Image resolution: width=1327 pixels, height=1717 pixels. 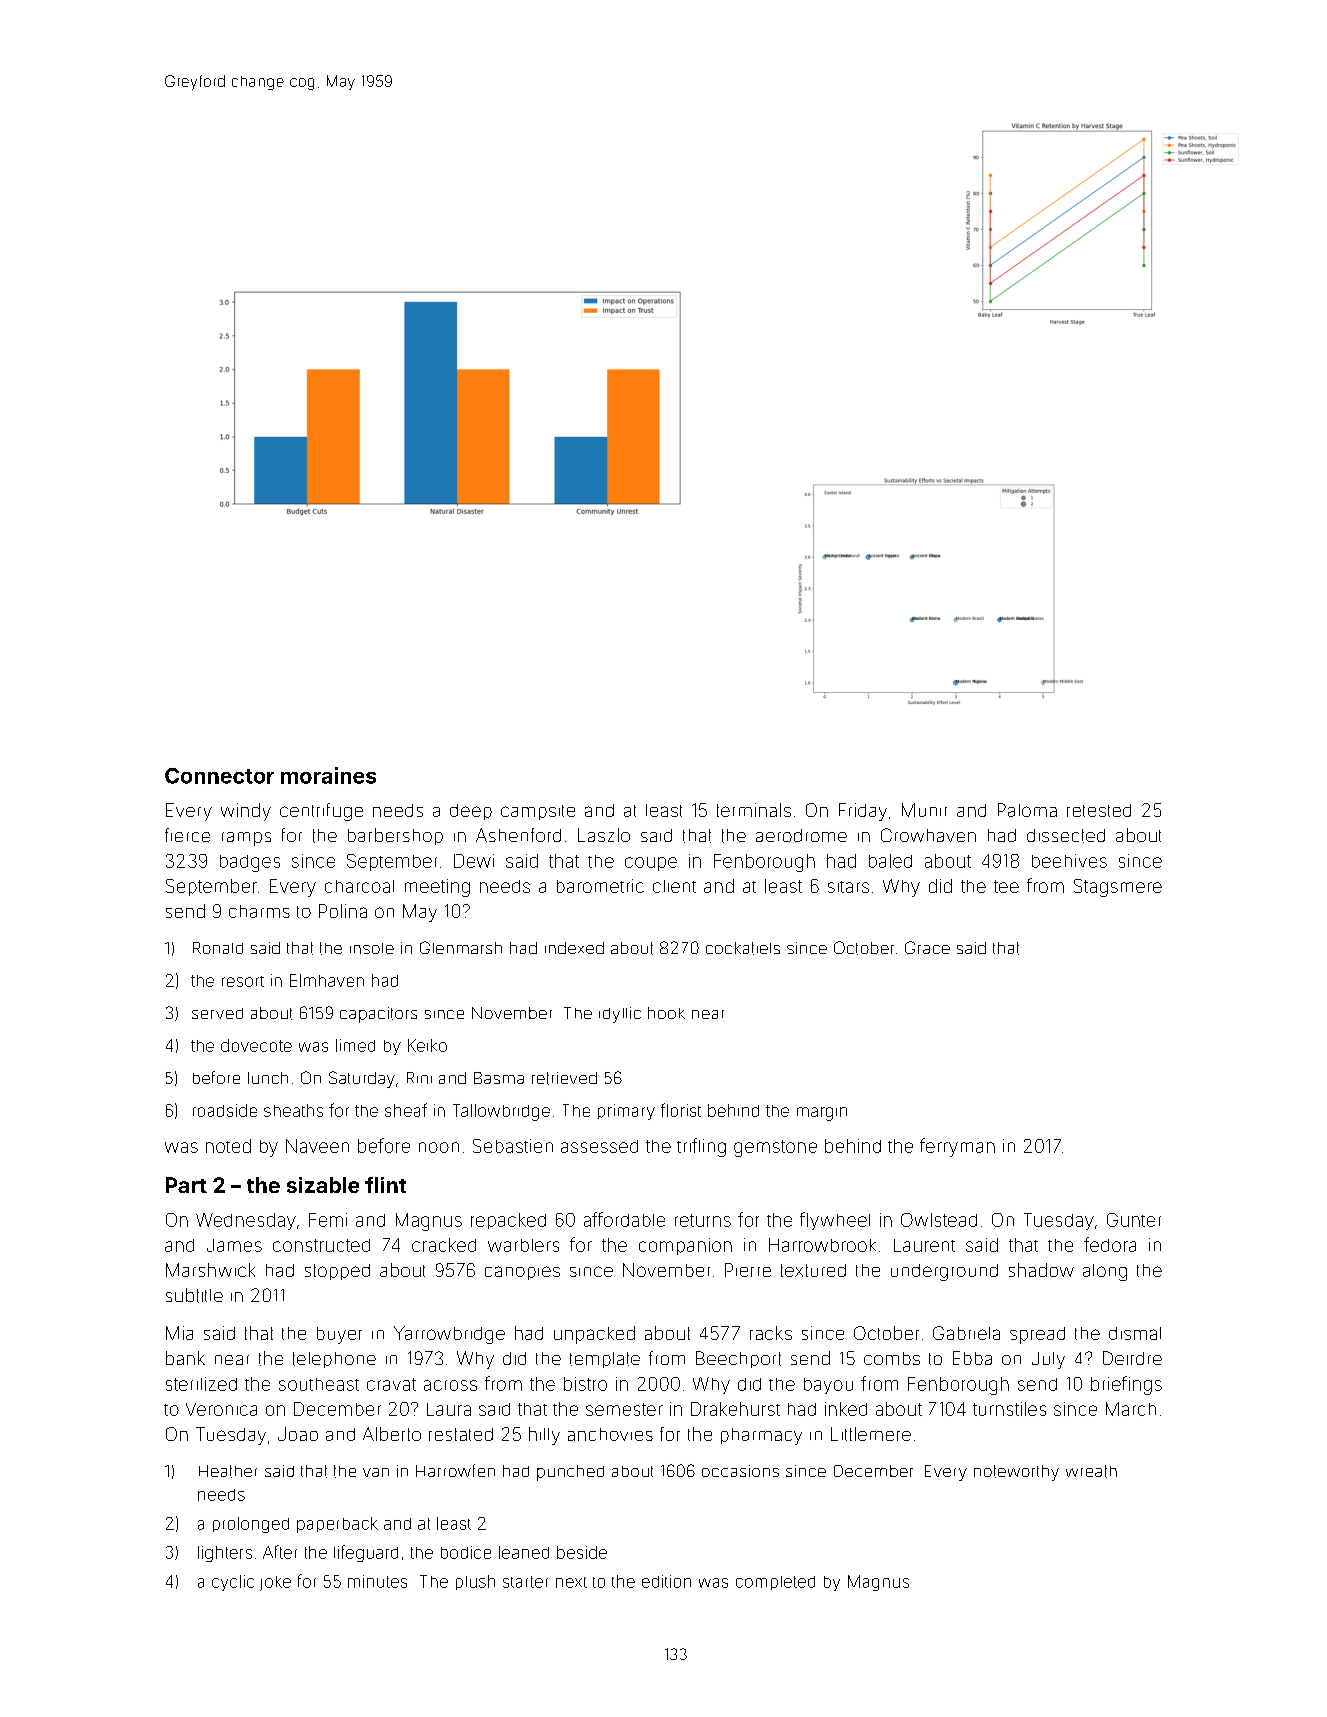 What do you see at coordinates (1134, 1220) in the page?
I see `Gunter` at bounding box center [1134, 1220].
